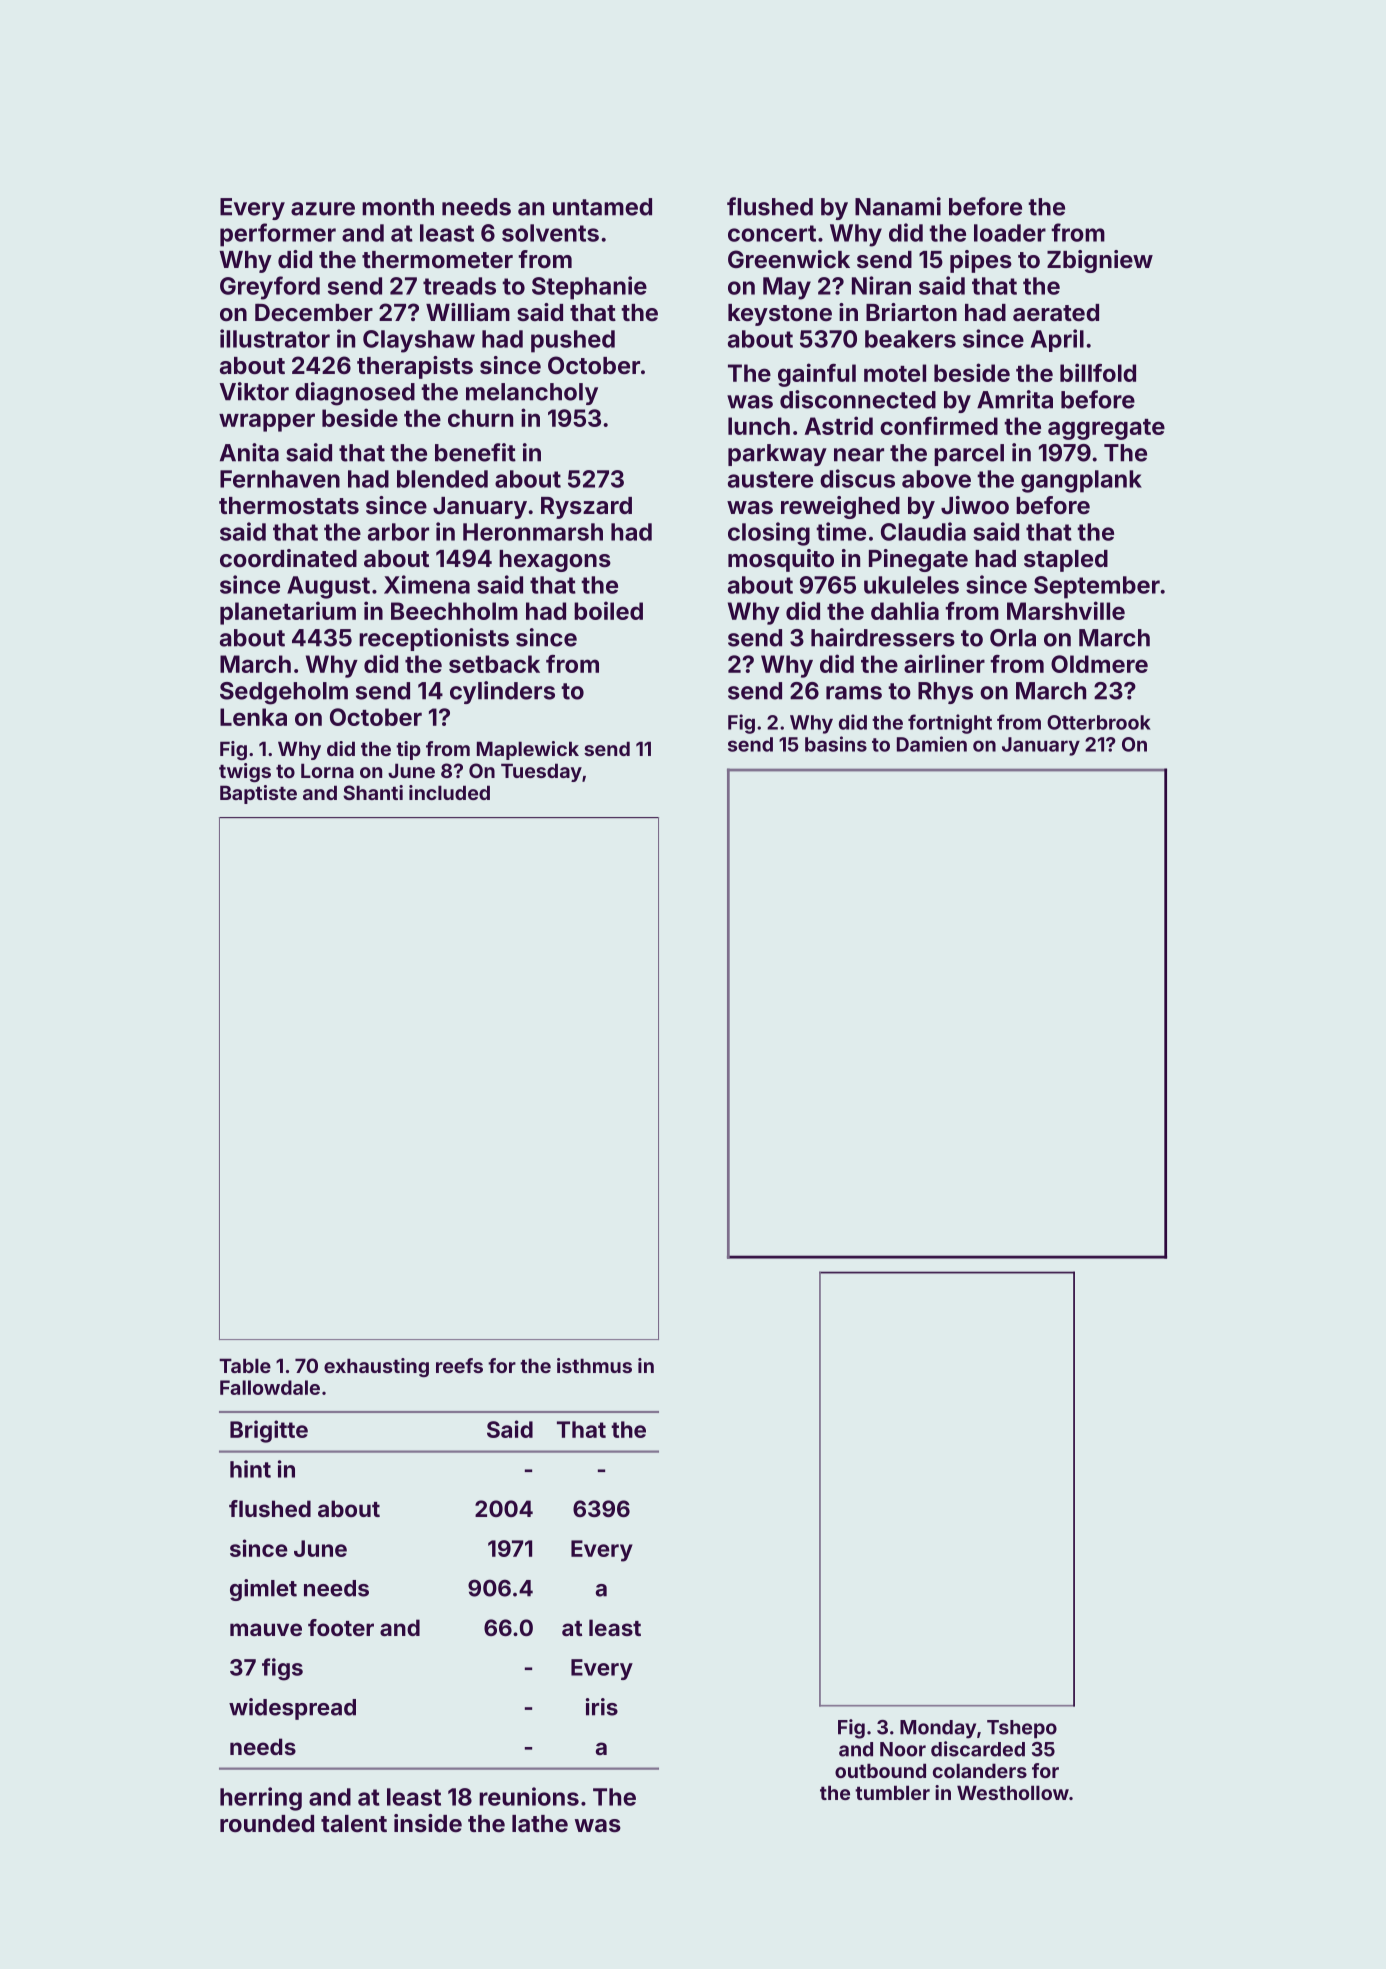 This screenshot has height=1969, width=1386. I want to click on isthmus, so click(594, 1365).
